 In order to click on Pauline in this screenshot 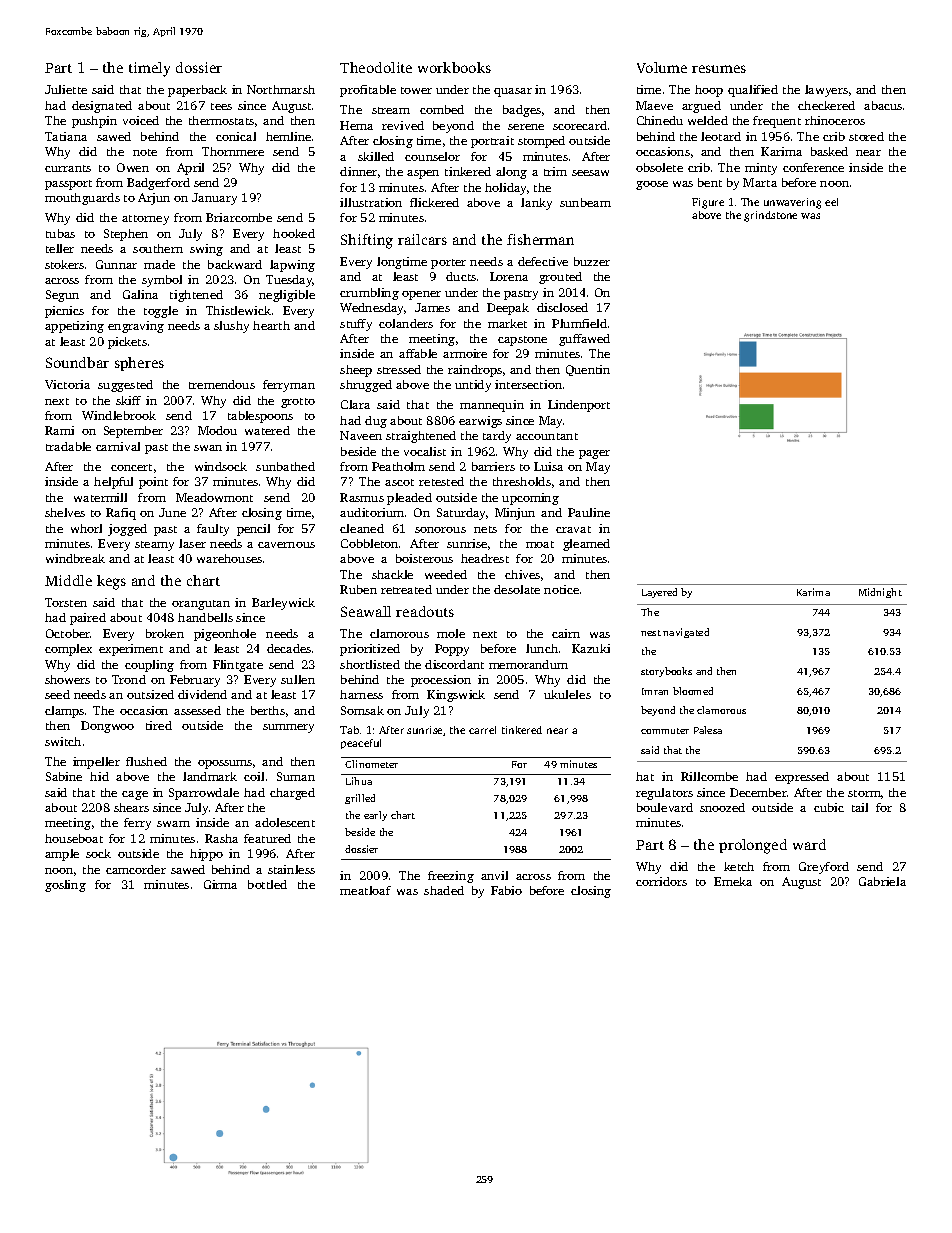, I will do `click(589, 512)`.
